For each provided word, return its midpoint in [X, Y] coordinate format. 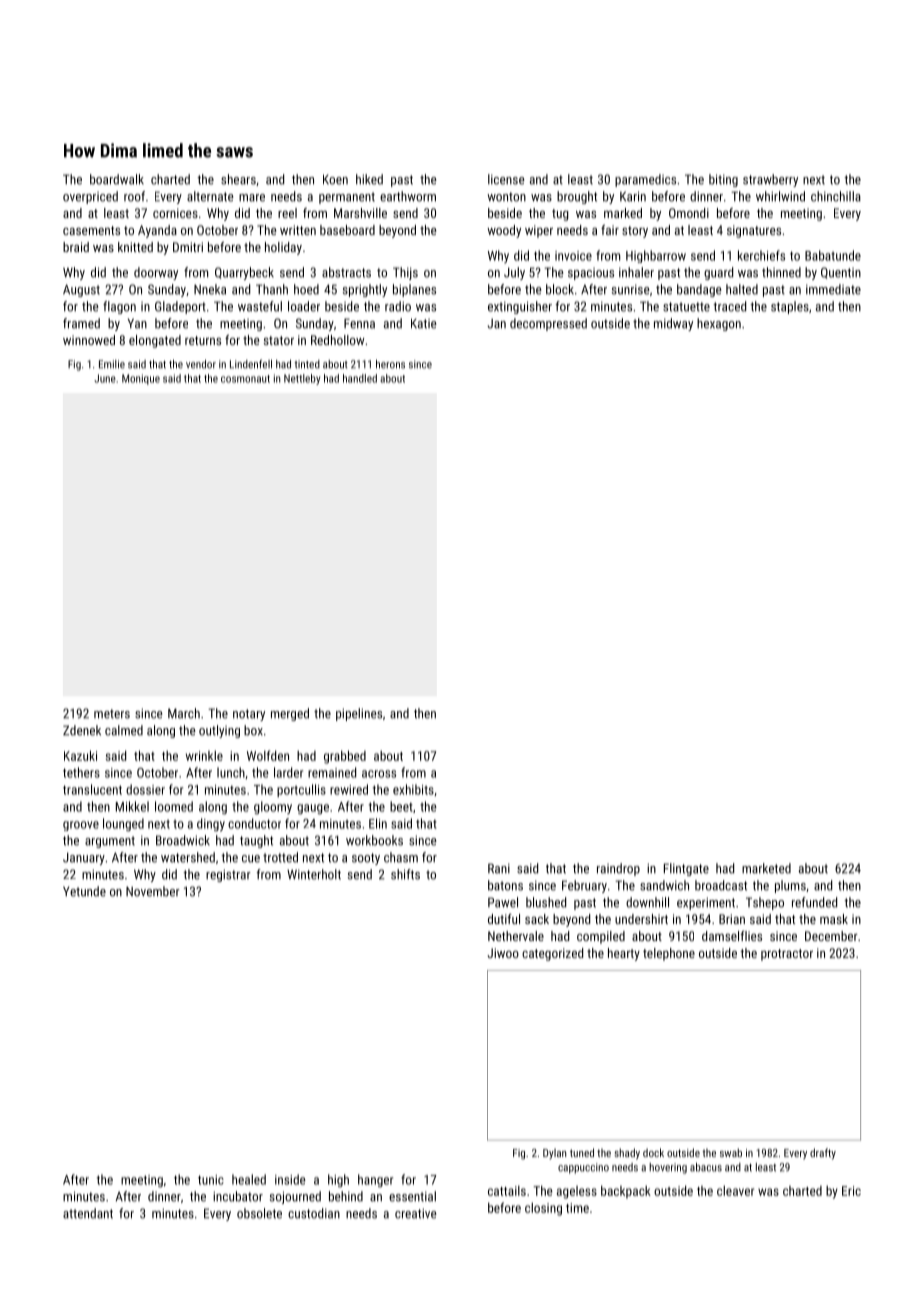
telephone [669, 954]
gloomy [273, 808]
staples [790, 307]
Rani [499, 868]
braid [76, 247]
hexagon [719, 324]
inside [290, 1179]
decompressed [548, 324]
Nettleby [302, 379]
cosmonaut [245, 379]
